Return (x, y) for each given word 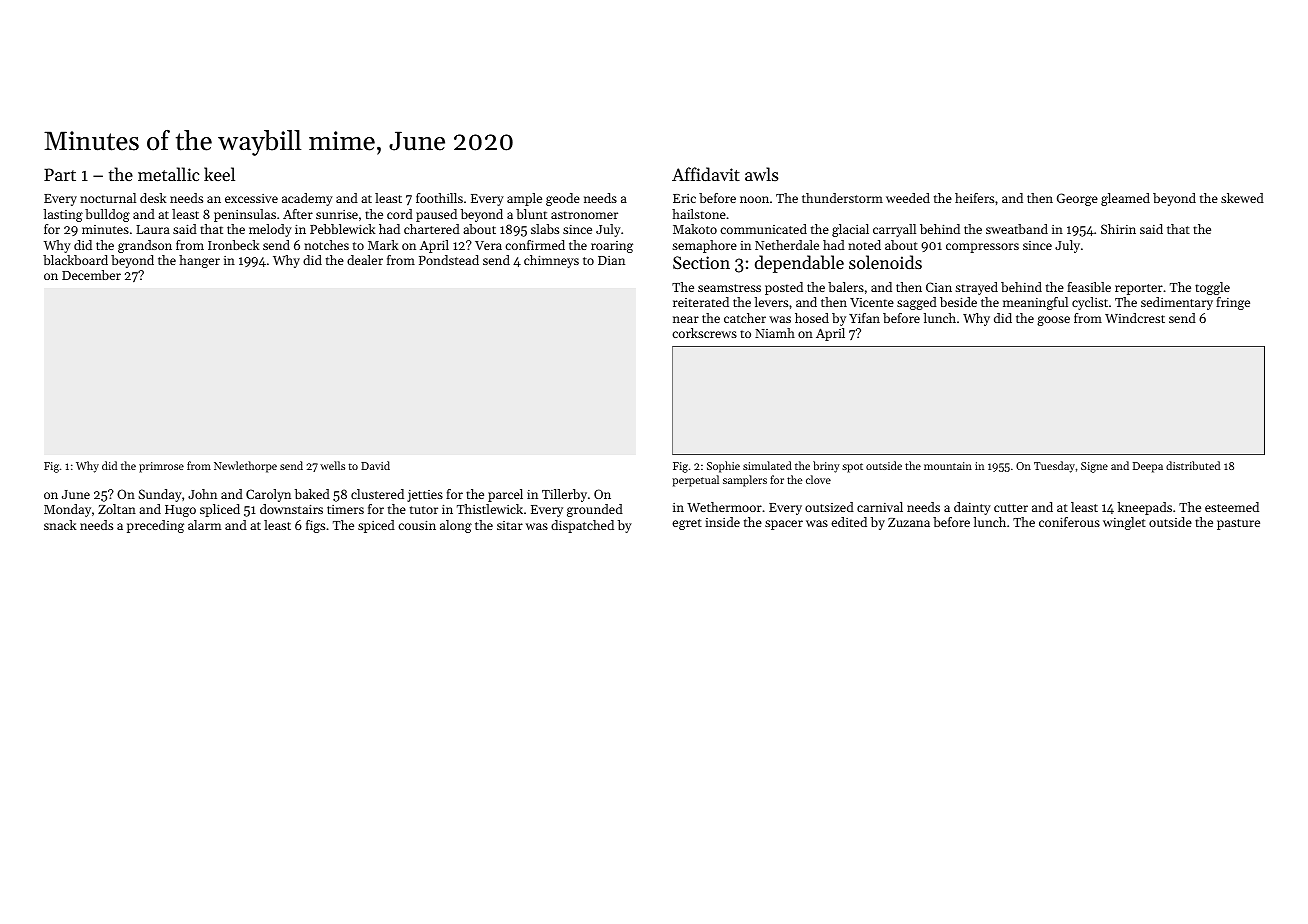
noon (754, 199)
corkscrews (704, 333)
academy (307, 199)
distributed (1193, 465)
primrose (161, 467)
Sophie (723, 467)
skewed (1242, 198)
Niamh (775, 333)
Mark (383, 245)
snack (60, 525)
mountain (948, 466)
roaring (612, 247)
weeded (908, 198)
